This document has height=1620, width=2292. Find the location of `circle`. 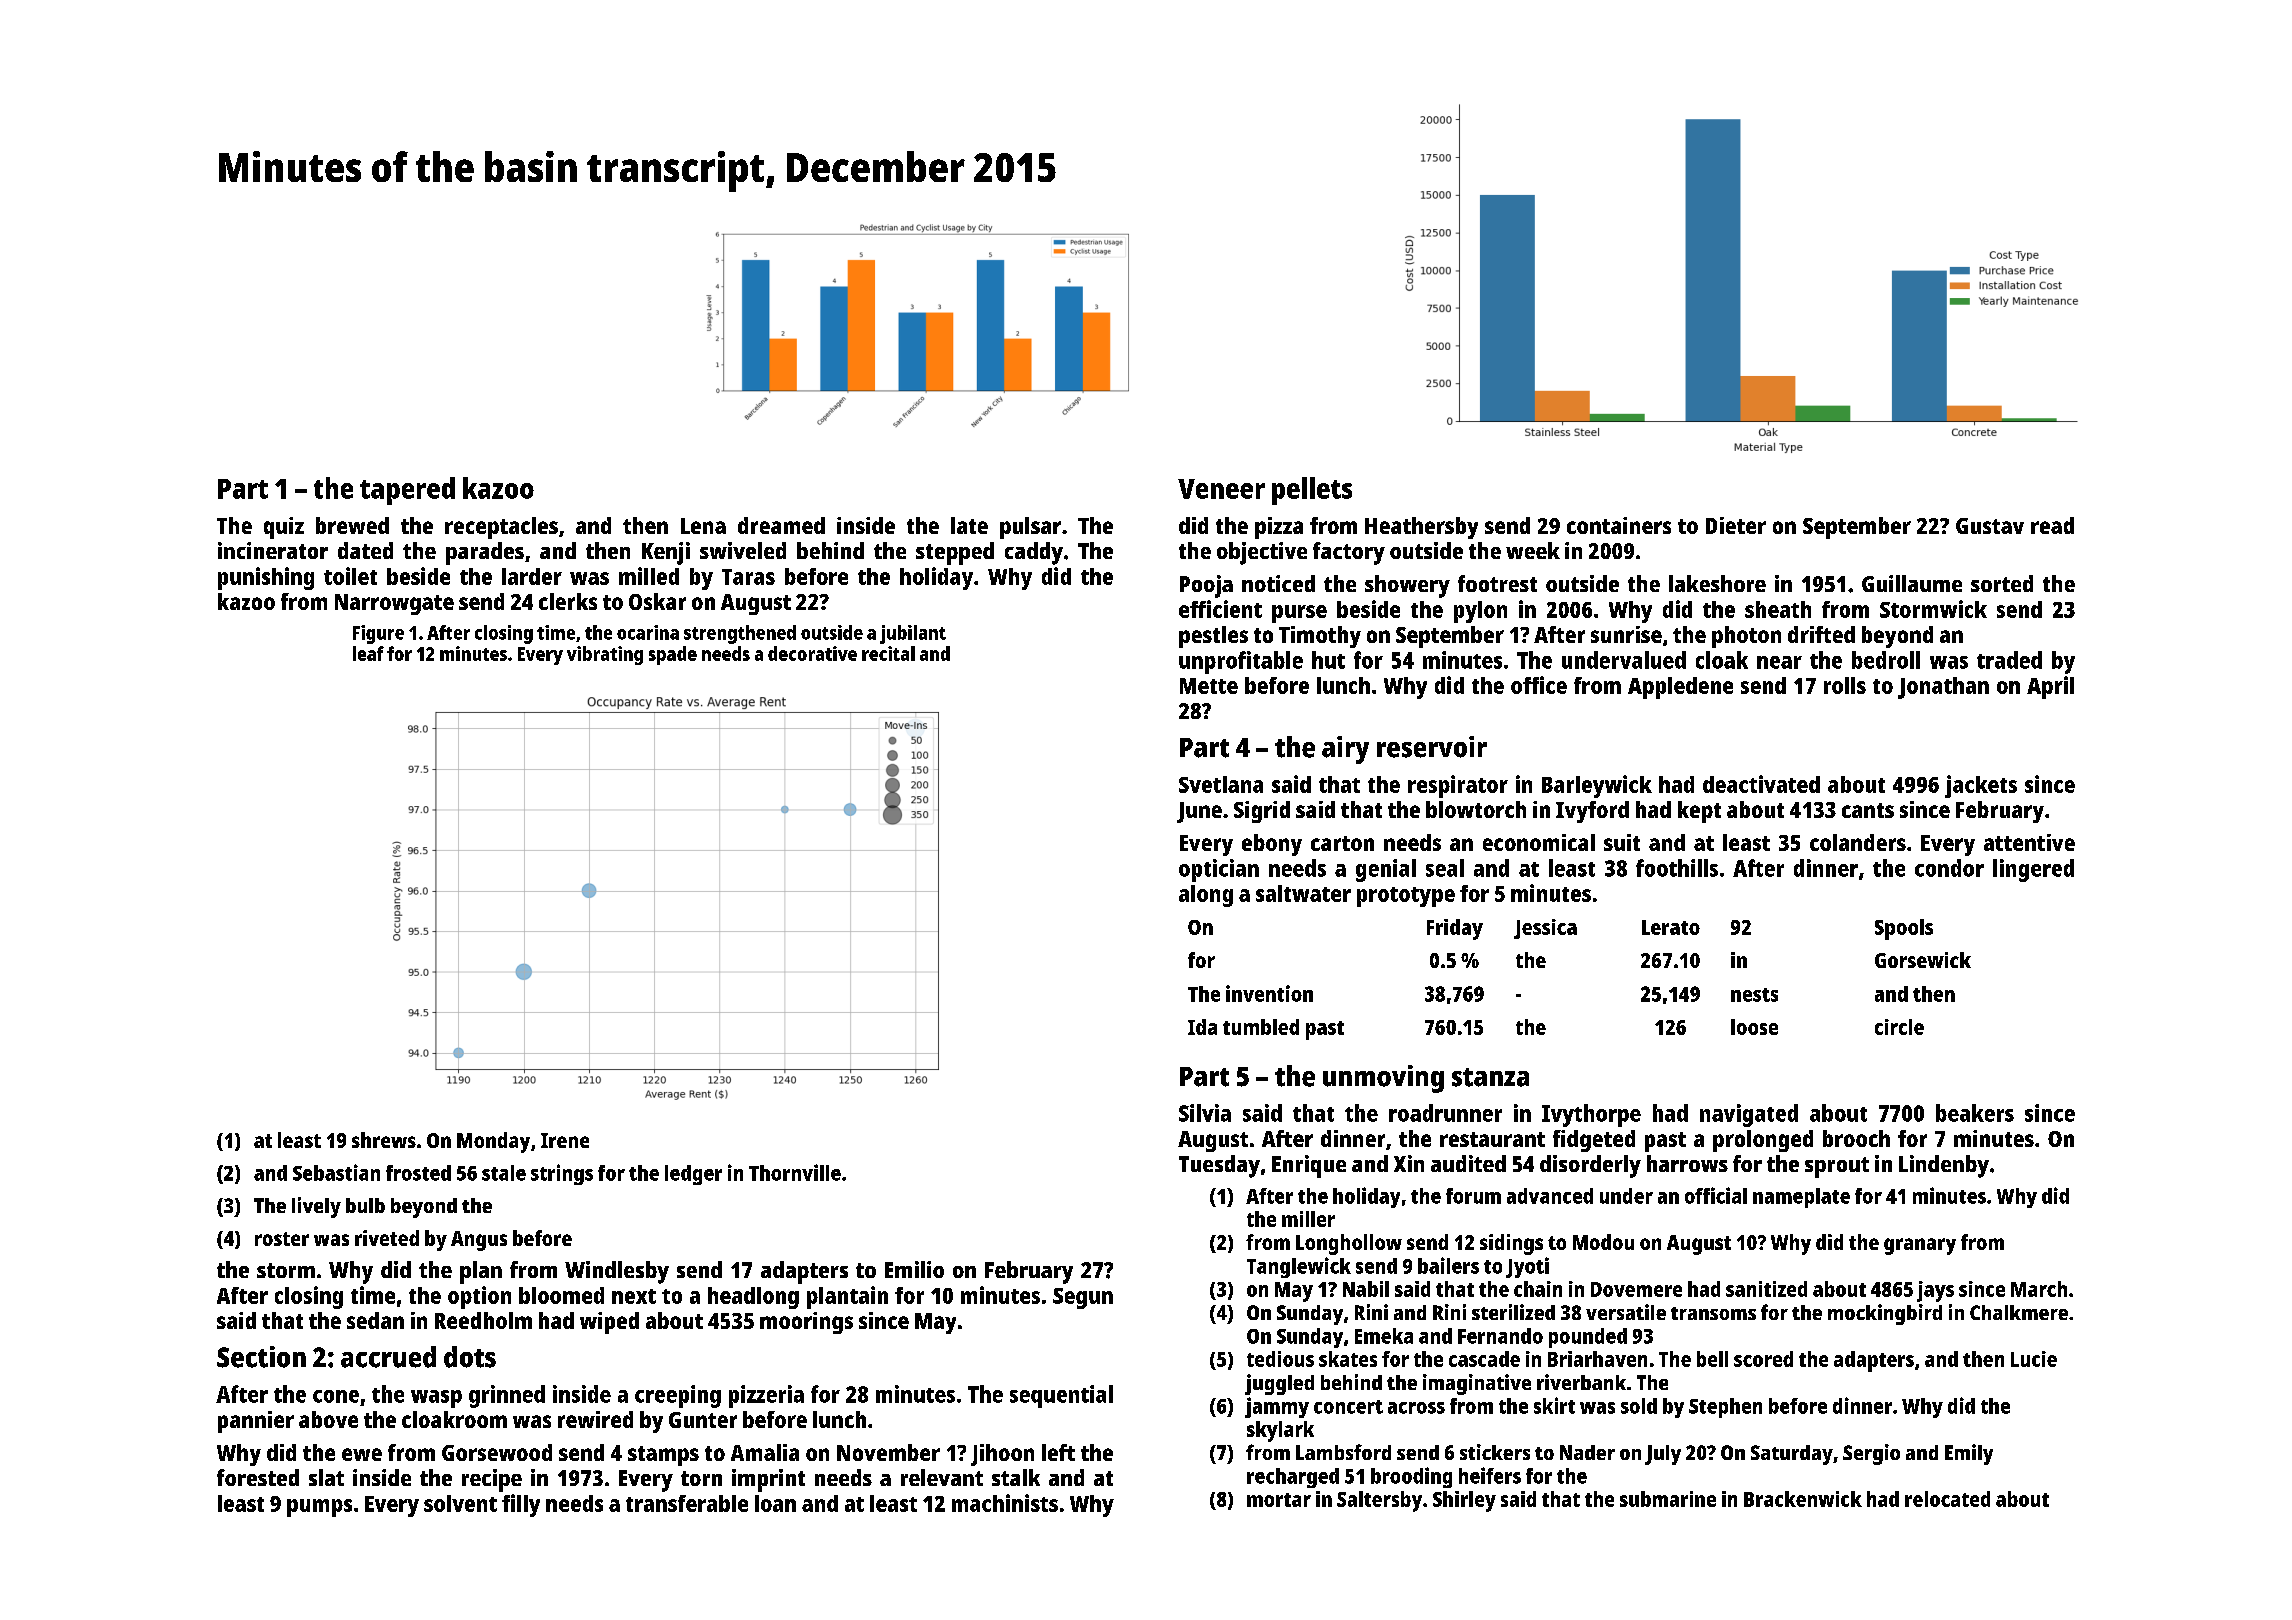

circle is located at coordinates (1899, 1027).
